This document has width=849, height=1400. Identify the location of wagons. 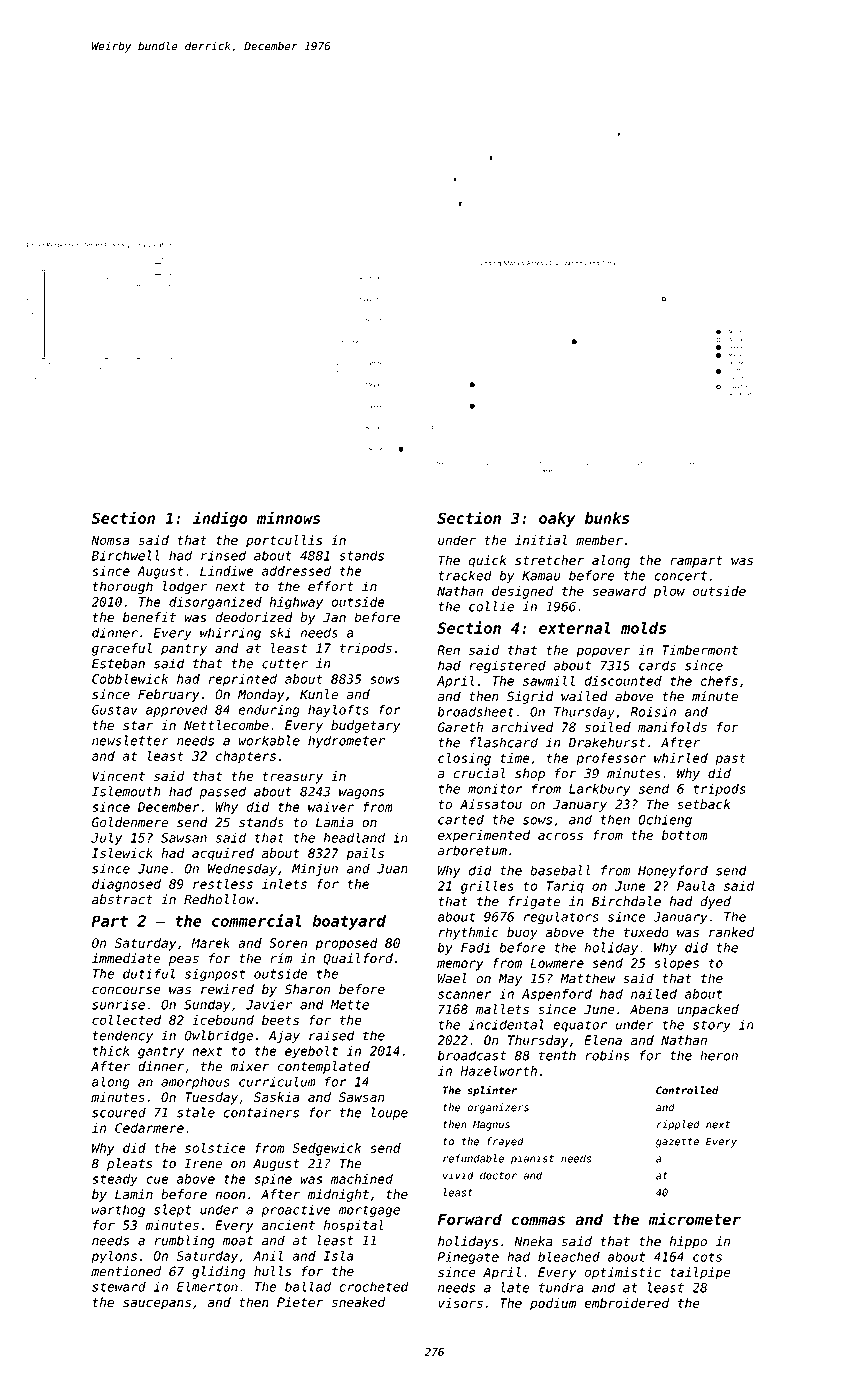
(361, 794).
